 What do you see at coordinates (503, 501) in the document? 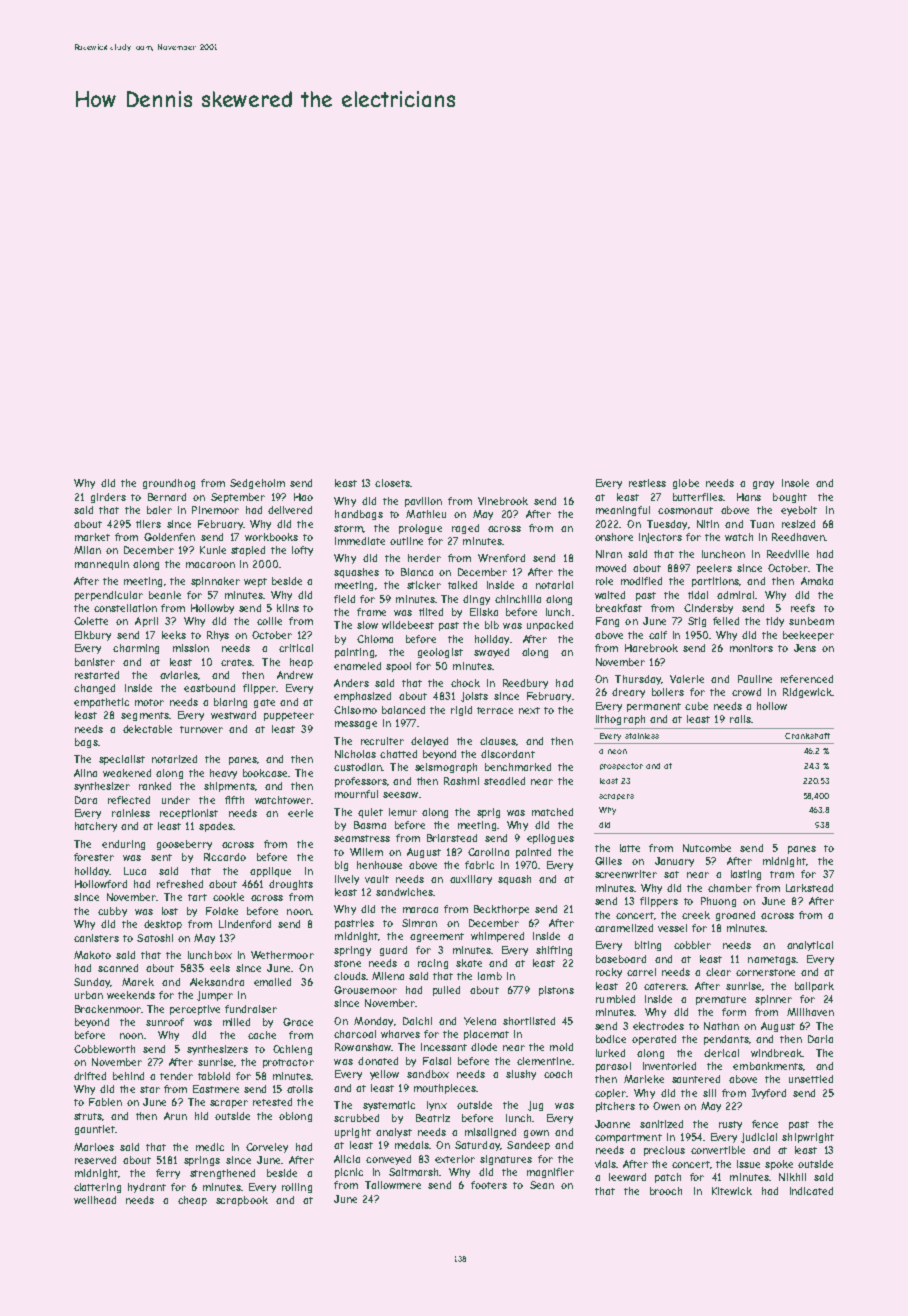
I see `Vinebrook` at bounding box center [503, 501].
